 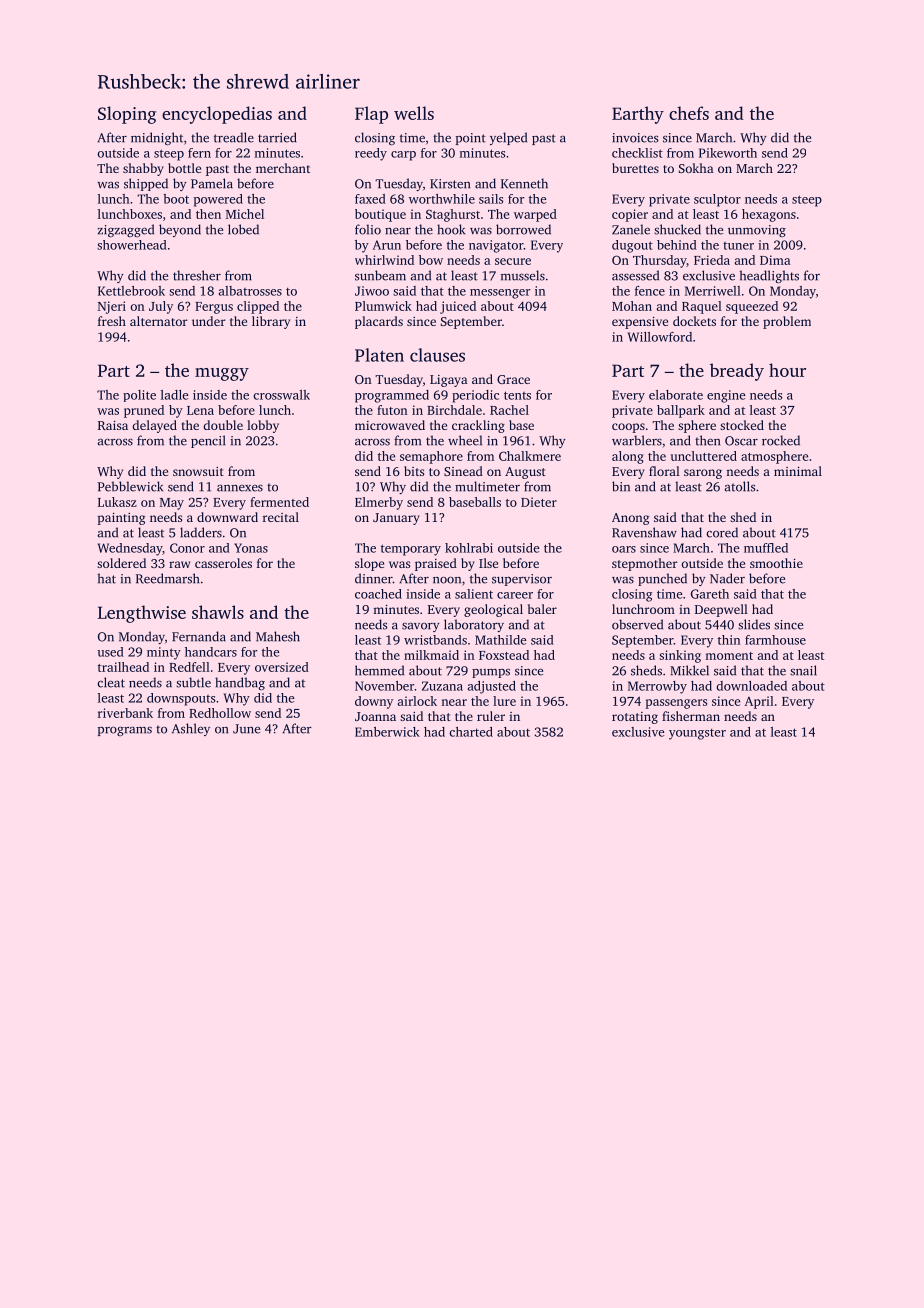 What do you see at coordinates (650, 291) in the screenshot?
I see `fence` at bounding box center [650, 291].
